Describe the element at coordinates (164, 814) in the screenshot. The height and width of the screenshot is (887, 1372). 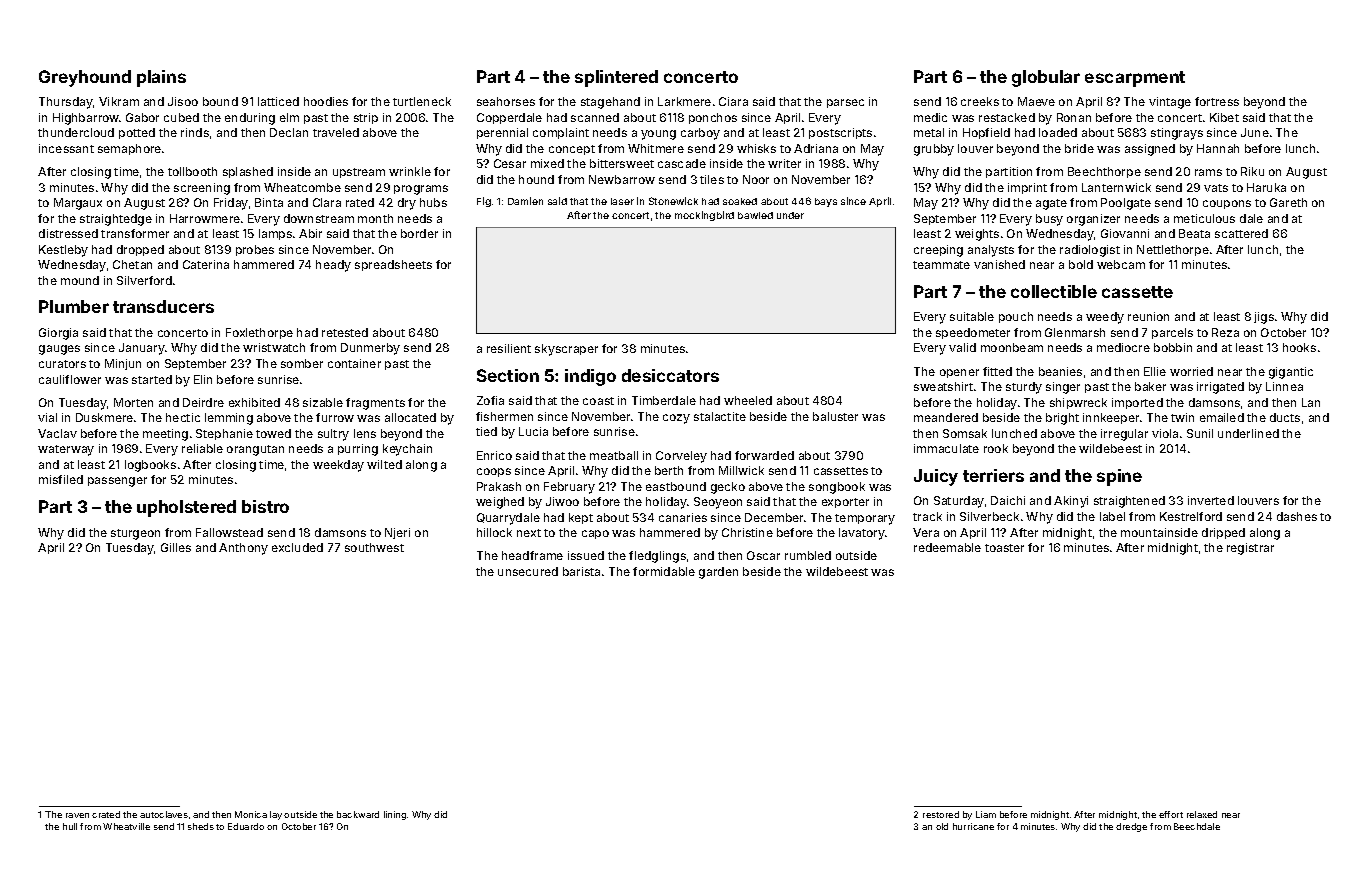
I see `autoclaves` at that location.
